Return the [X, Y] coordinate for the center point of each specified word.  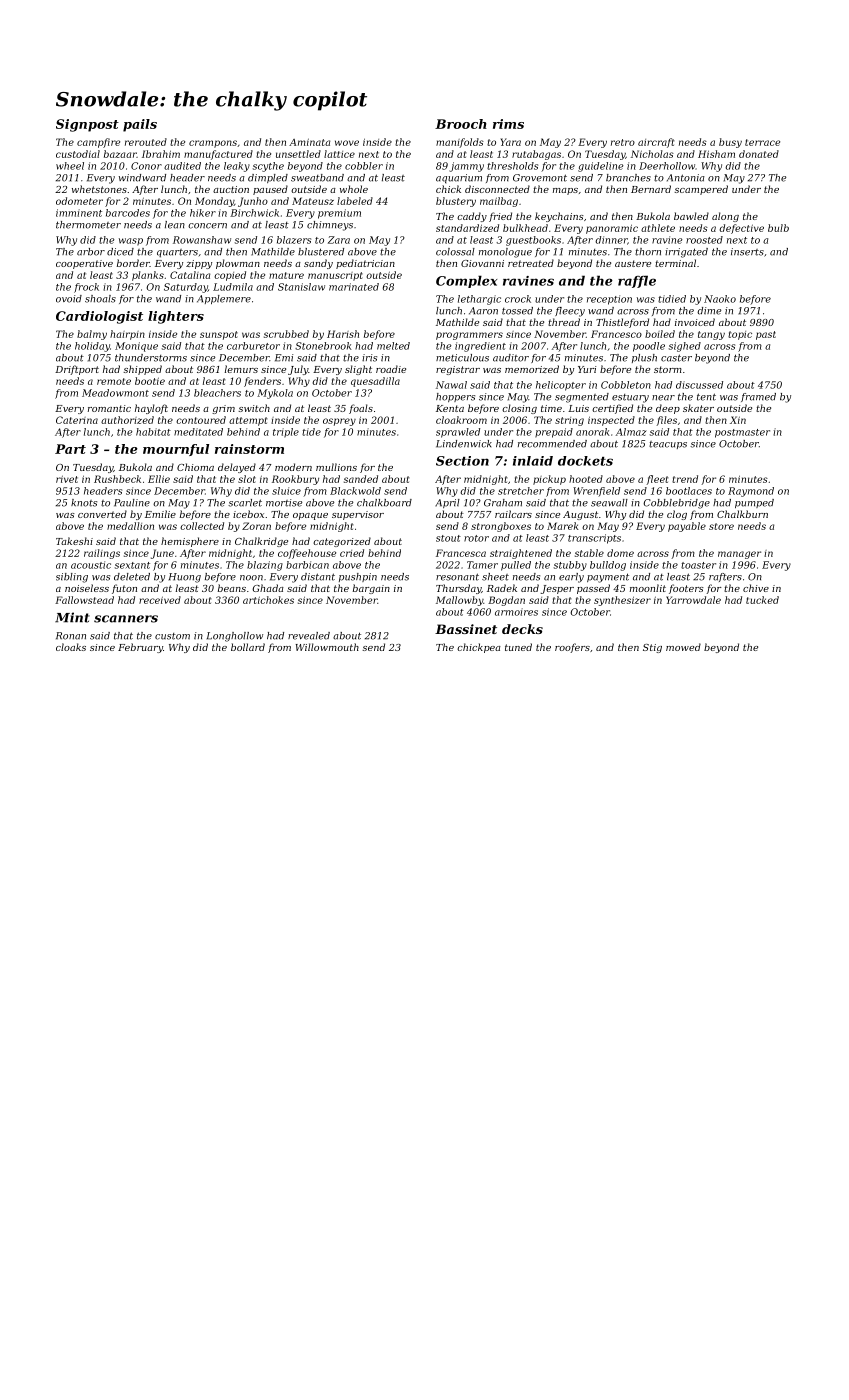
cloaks [71, 647]
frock [86, 288]
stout [448, 538]
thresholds [512, 166]
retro [623, 142]
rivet [67, 479]
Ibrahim [161, 154]
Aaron [483, 311]
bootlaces [689, 491]
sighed [685, 347]
